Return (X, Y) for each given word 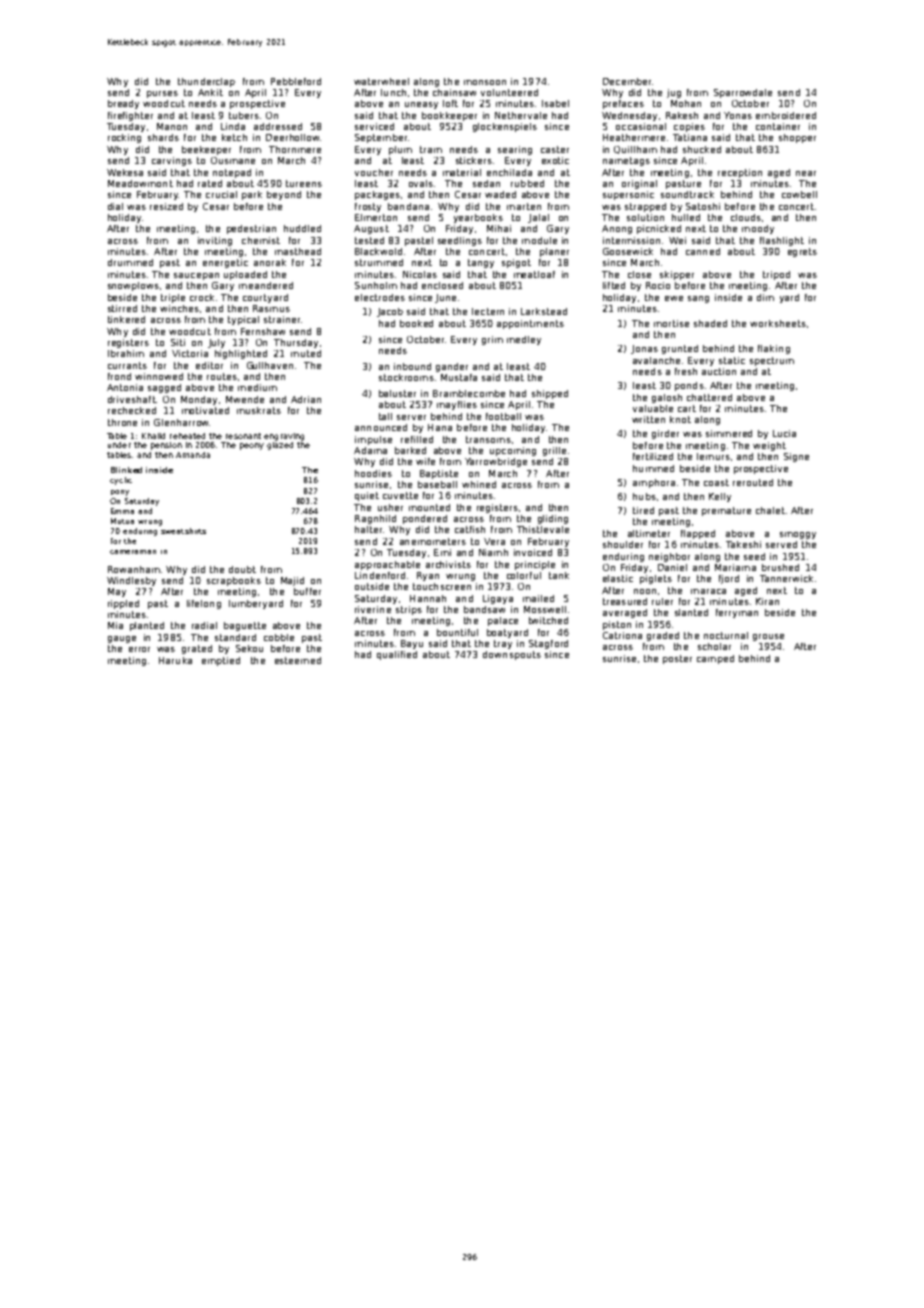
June (445, 298)
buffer (307, 591)
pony (120, 493)
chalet (770, 510)
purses (162, 94)
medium (257, 387)
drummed (130, 262)
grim (492, 340)
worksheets (778, 323)
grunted (680, 349)
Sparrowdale (743, 93)
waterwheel (381, 81)
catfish (470, 529)
